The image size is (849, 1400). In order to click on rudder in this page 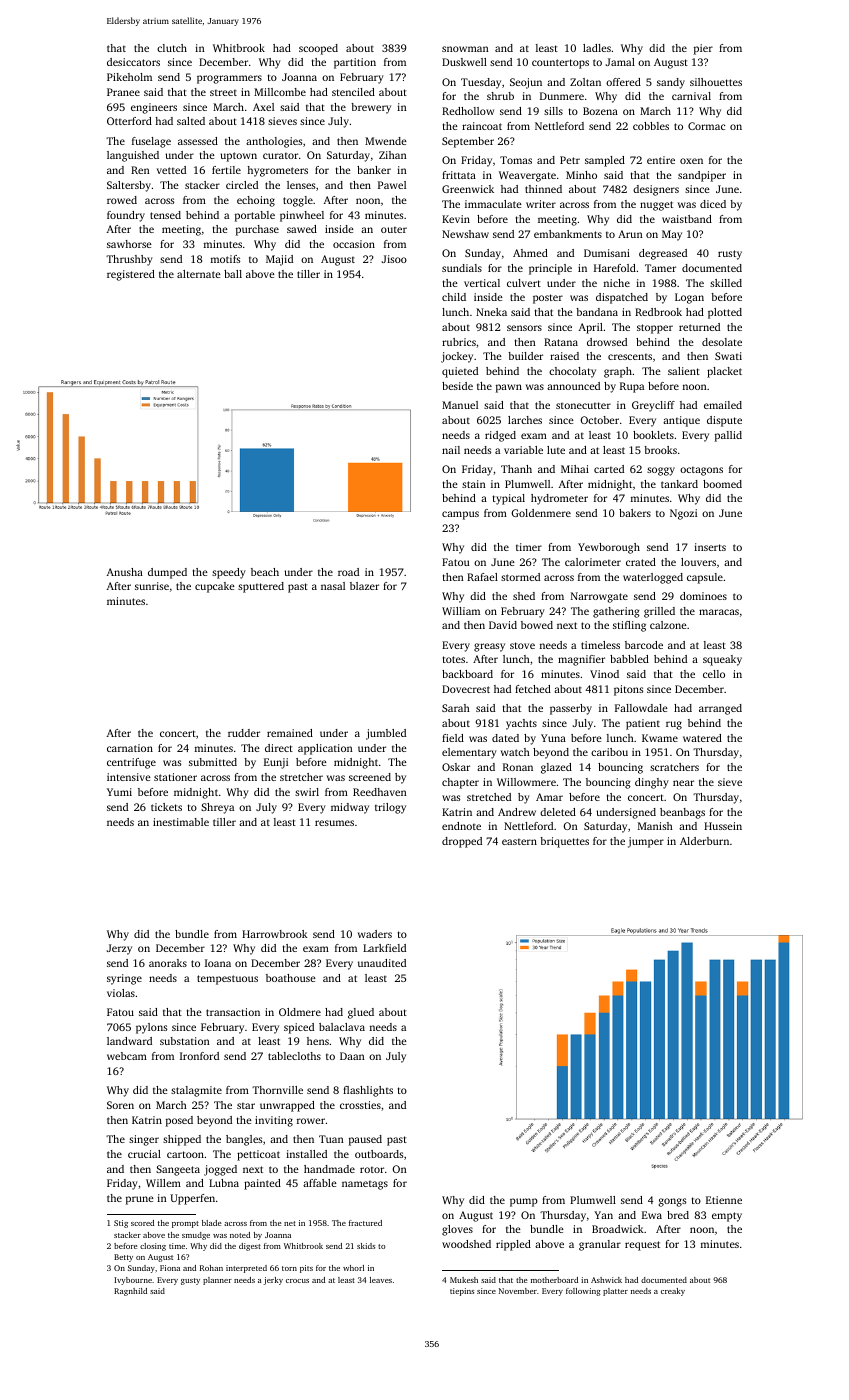, I will do `click(244, 733)`.
